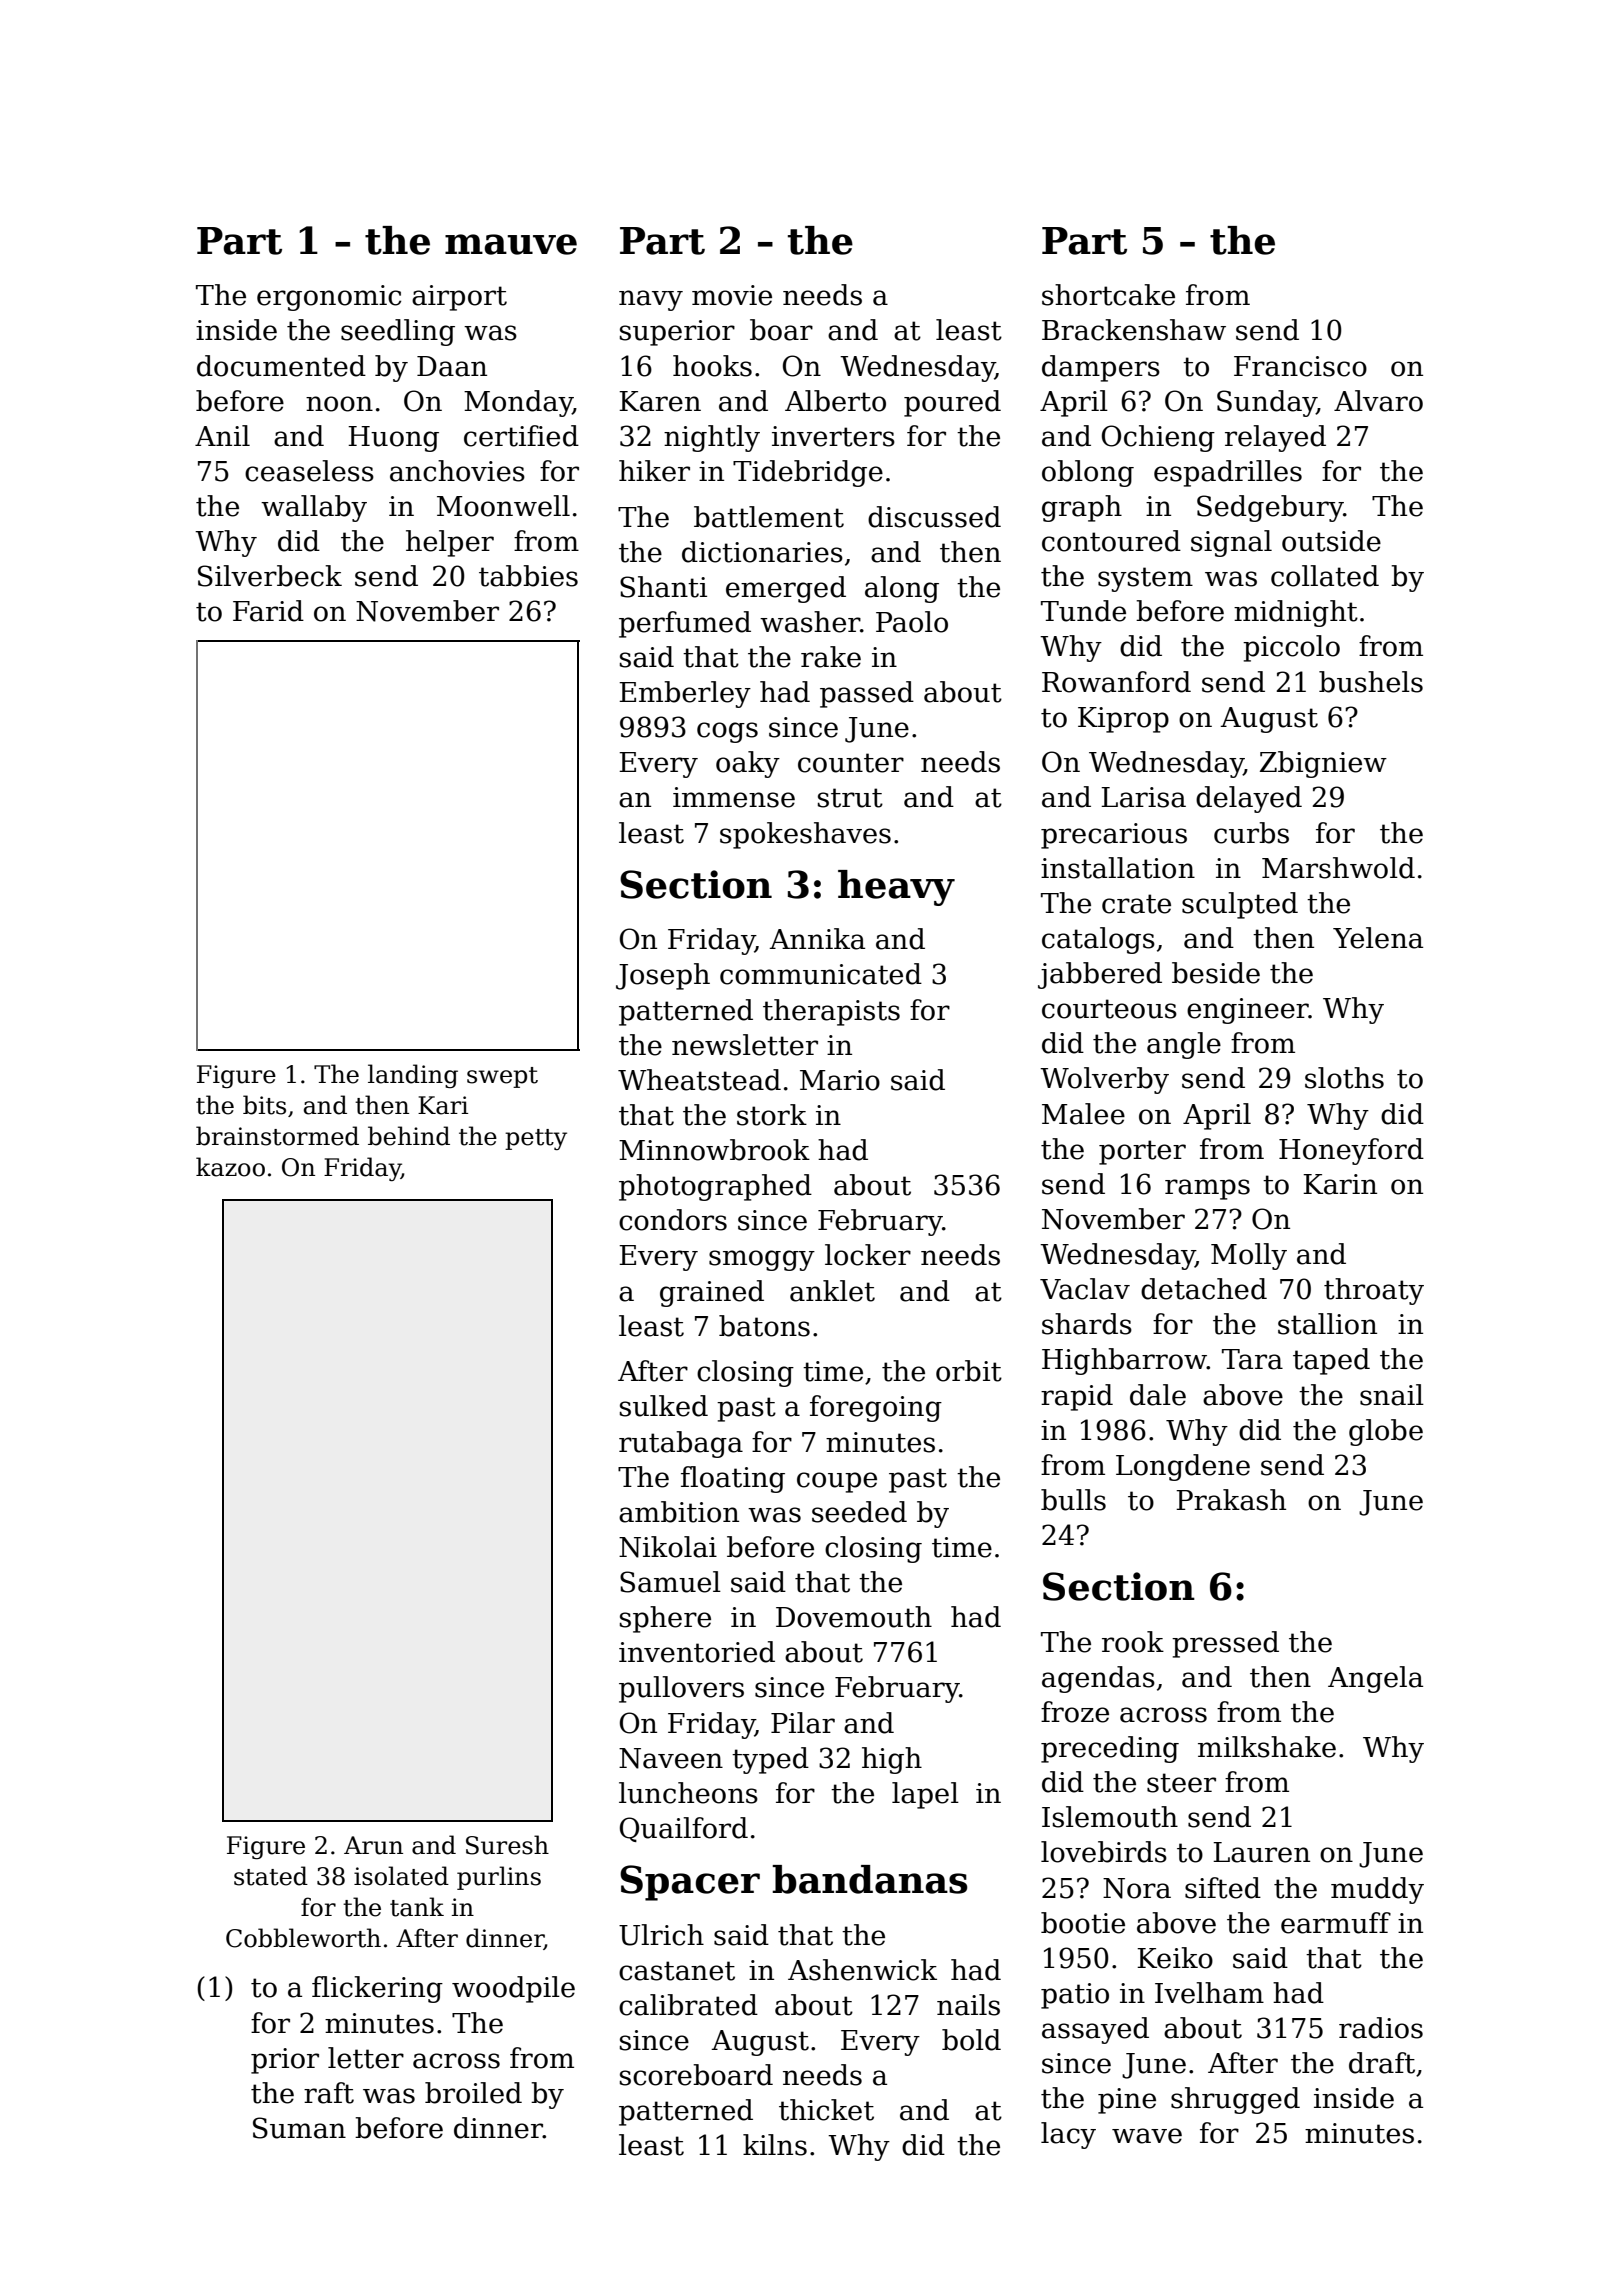 The image size is (1620, 2292). Describe the element at coordinates (1223, 1888) in the page. I see `sifted` at that location.
